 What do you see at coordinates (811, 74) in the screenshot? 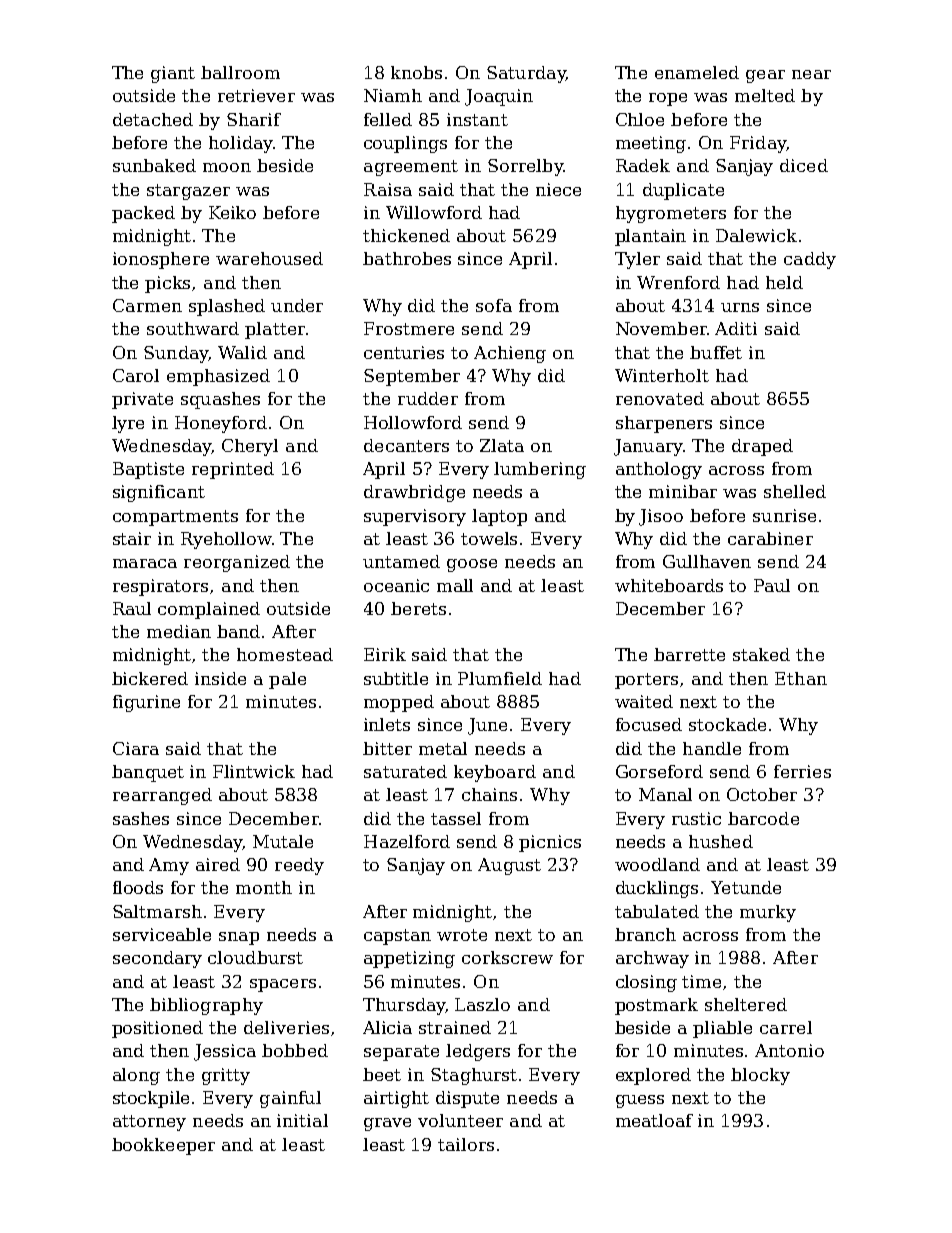
I see `near` at bounding box center [811, 74].
